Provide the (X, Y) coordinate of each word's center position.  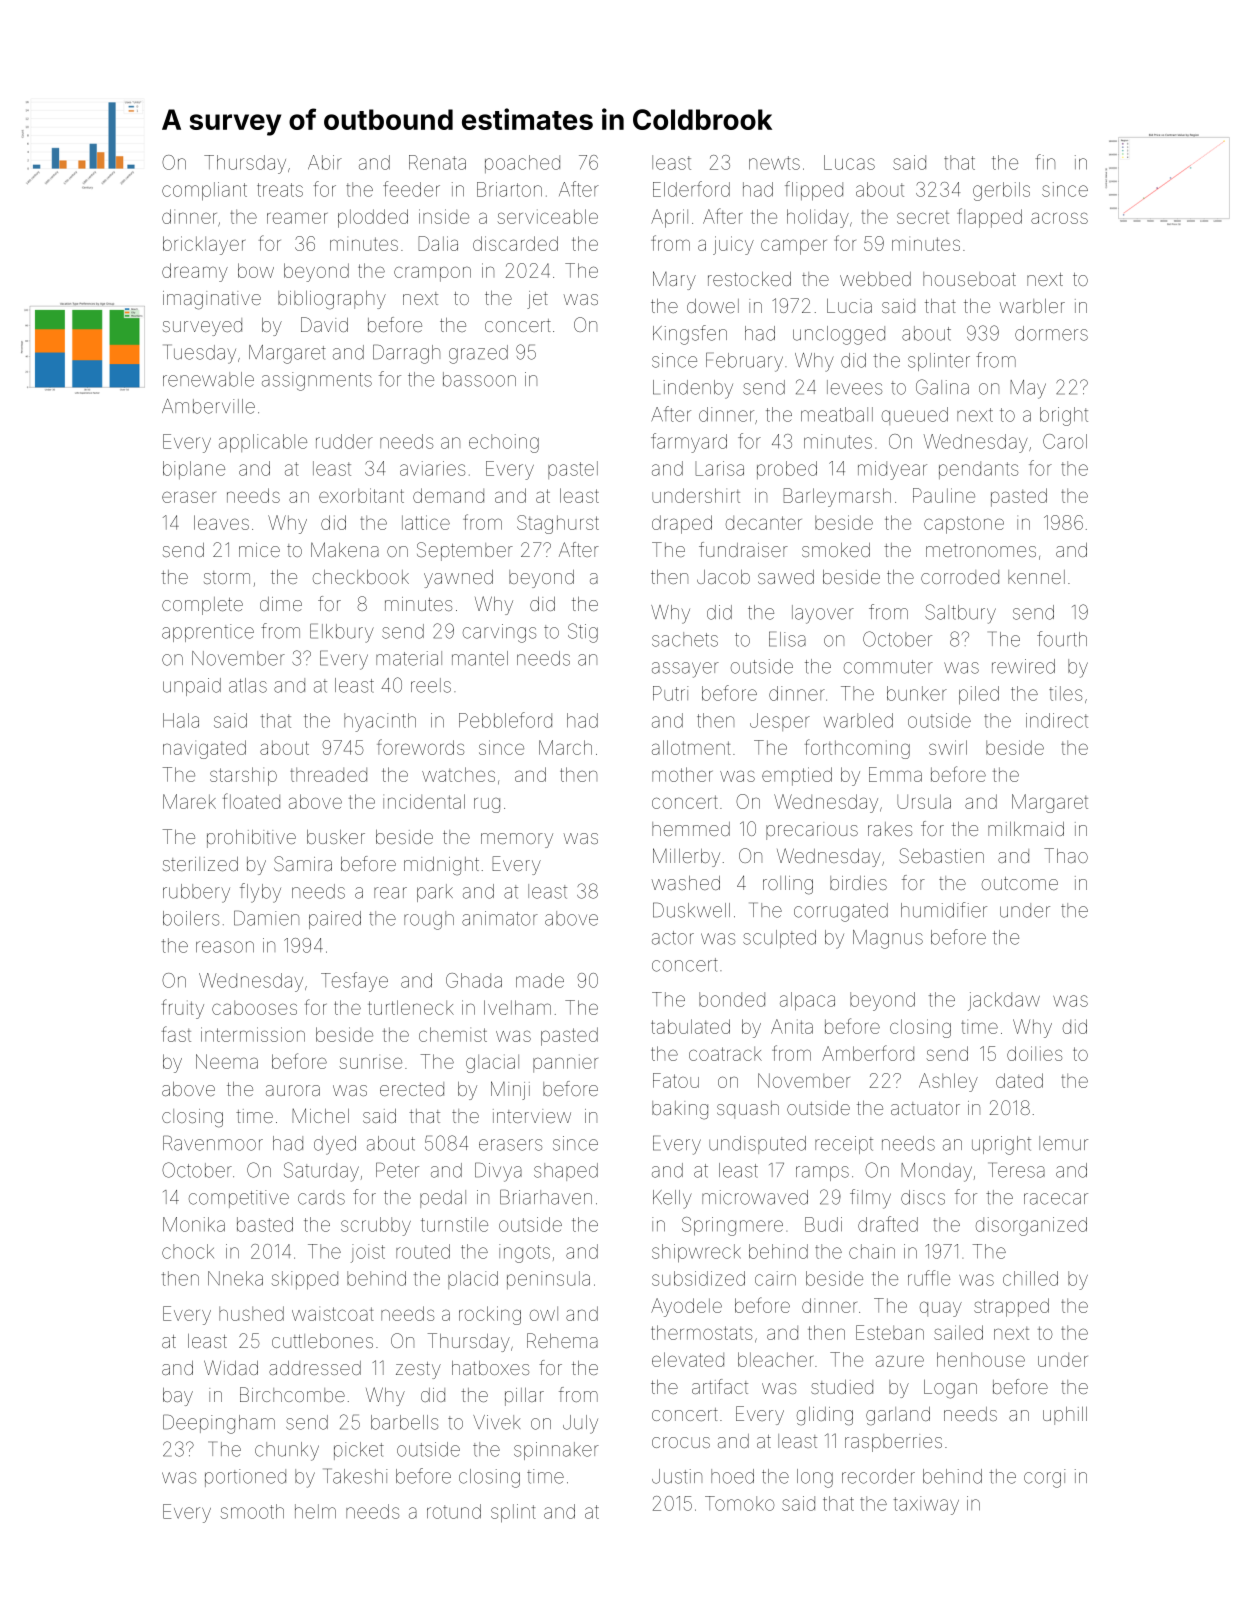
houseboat (969, 279)
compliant (204, 191)
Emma (895, 774)
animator (500, 918)
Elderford (691, 189)
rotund (454, 1511)
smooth (252, 1511)
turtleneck (411, 1007)
